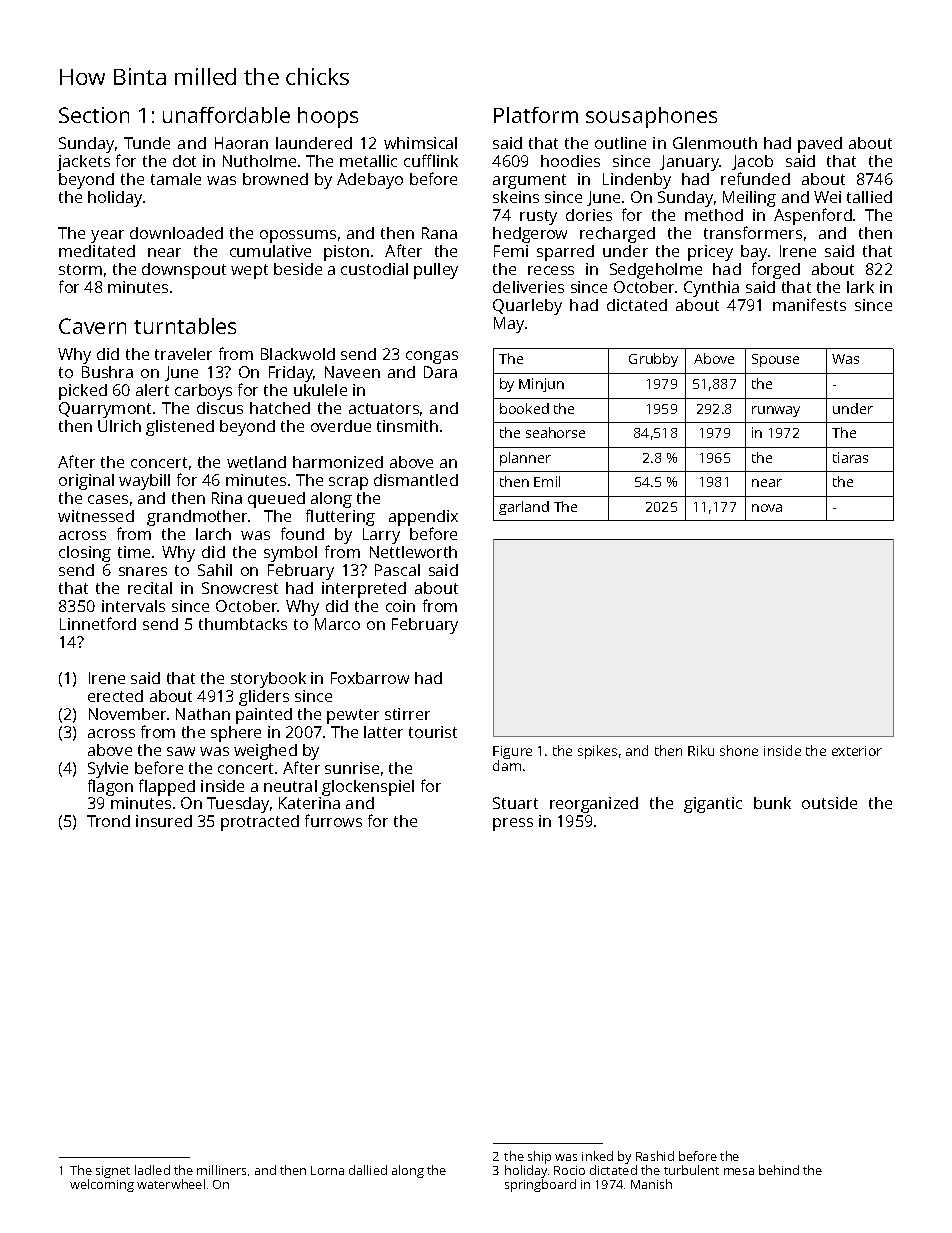 The height and width of the screenshot is (1233, 952). What do you see at coordinates (536, 115) in the screenshot?
I see `Platform` at bounding box center [536, 115].
